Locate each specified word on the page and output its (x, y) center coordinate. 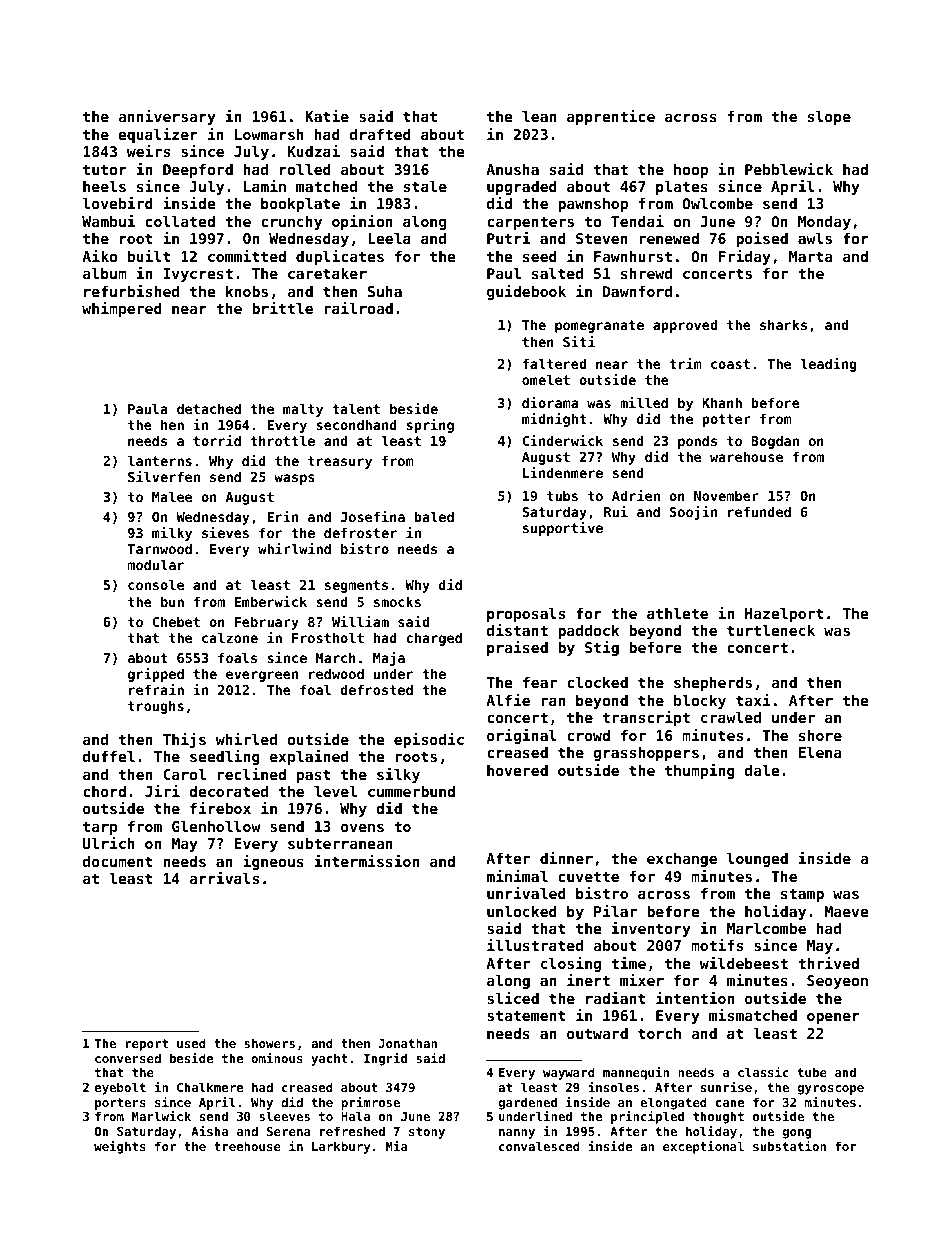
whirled (246, 739)
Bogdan (775, 442)
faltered (554, 363)
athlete (677, 613)
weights (120, 1147)
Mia (396, 1146)
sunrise (726, 1087)
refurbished (131, 291)
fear (540, 682)
